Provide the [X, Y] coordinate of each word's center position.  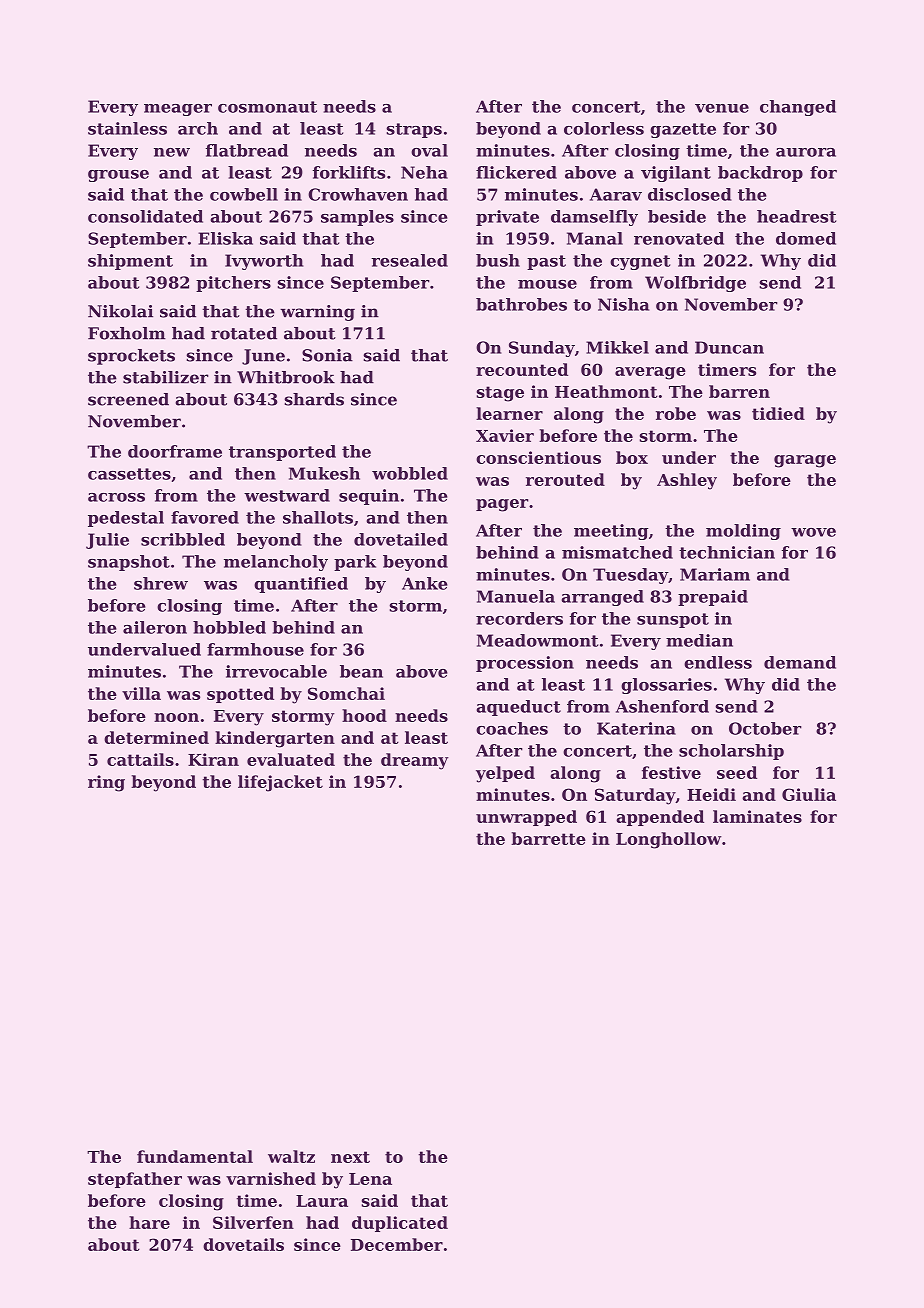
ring [106, 783]
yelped [505, 774]
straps [414, 130]
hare [149, 1222]
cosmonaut [267, 107]
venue [722, 108]
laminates [757, 816]
